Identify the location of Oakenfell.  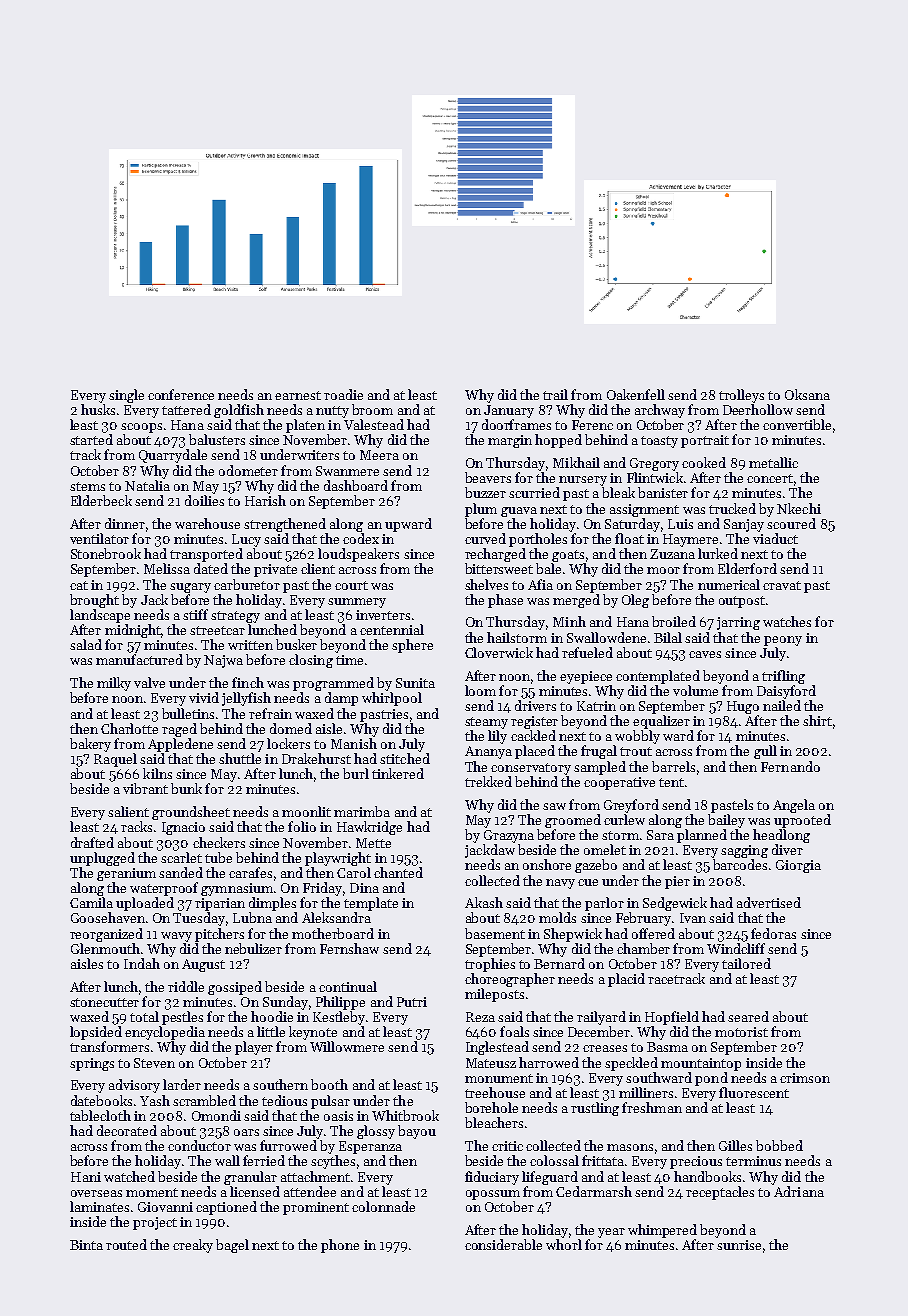
(636, 394).
